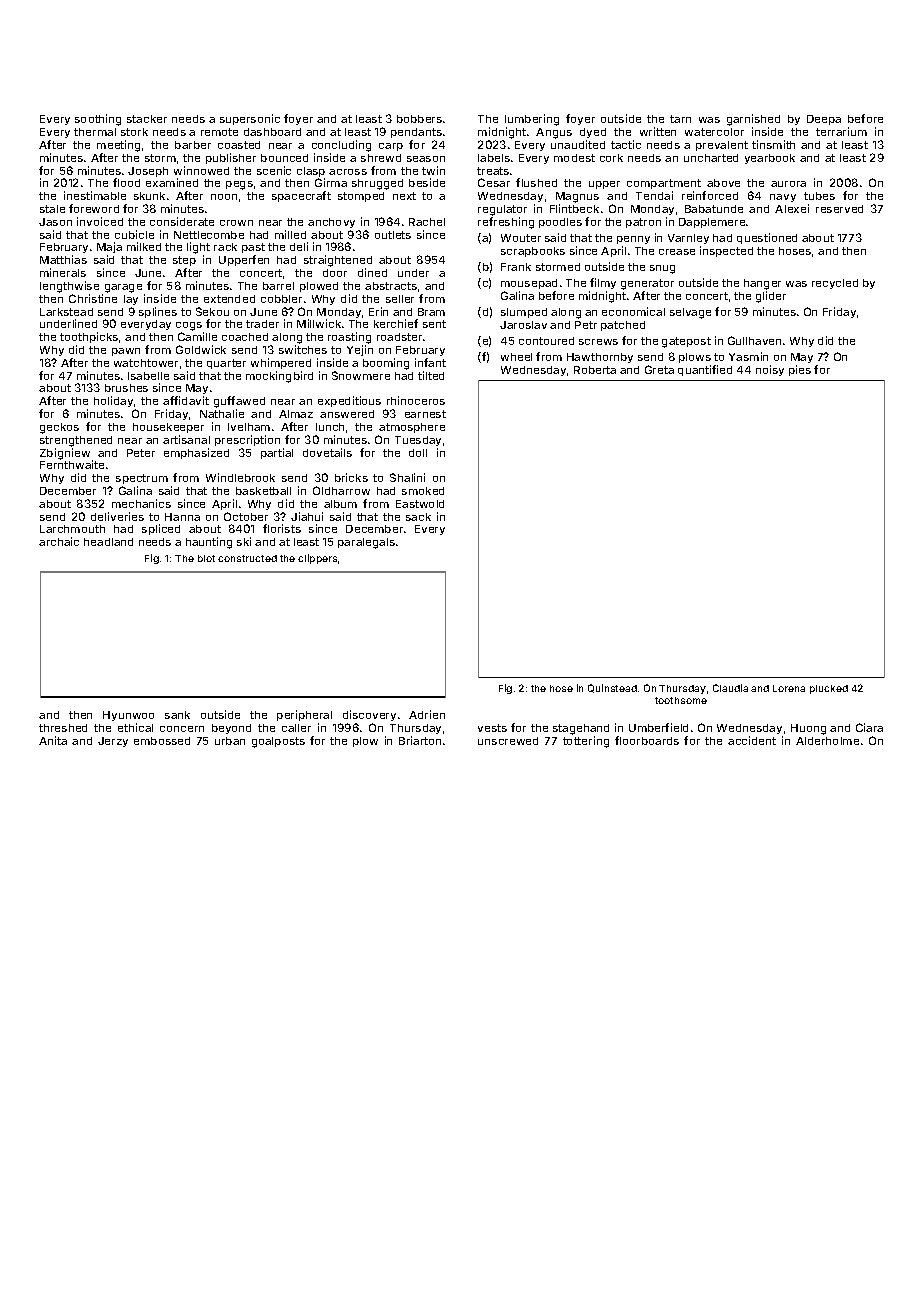  What do you see at coordinates (753, 120) in the screenshot?
I see `garnished` at bounding box center [753, 120].
